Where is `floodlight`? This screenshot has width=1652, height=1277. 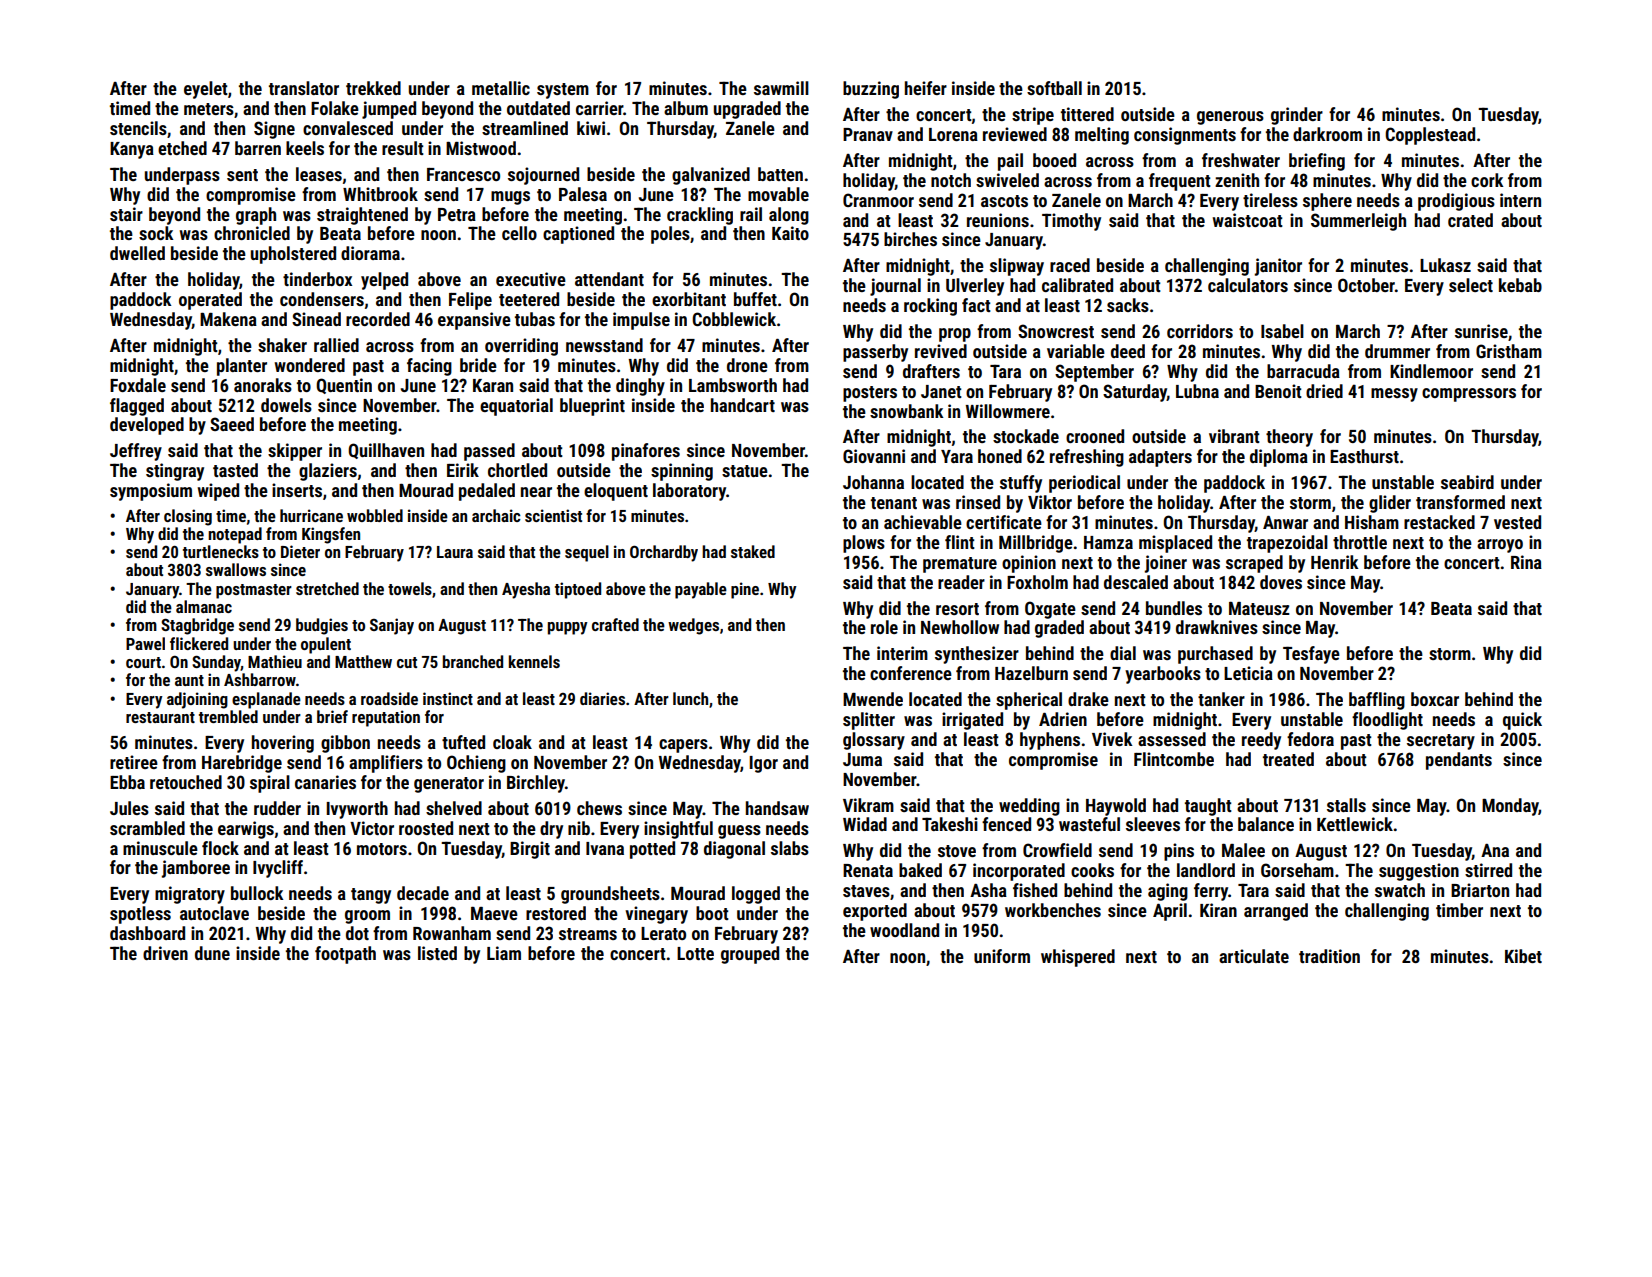
floodlight is located at coordinates (1387, 721).
